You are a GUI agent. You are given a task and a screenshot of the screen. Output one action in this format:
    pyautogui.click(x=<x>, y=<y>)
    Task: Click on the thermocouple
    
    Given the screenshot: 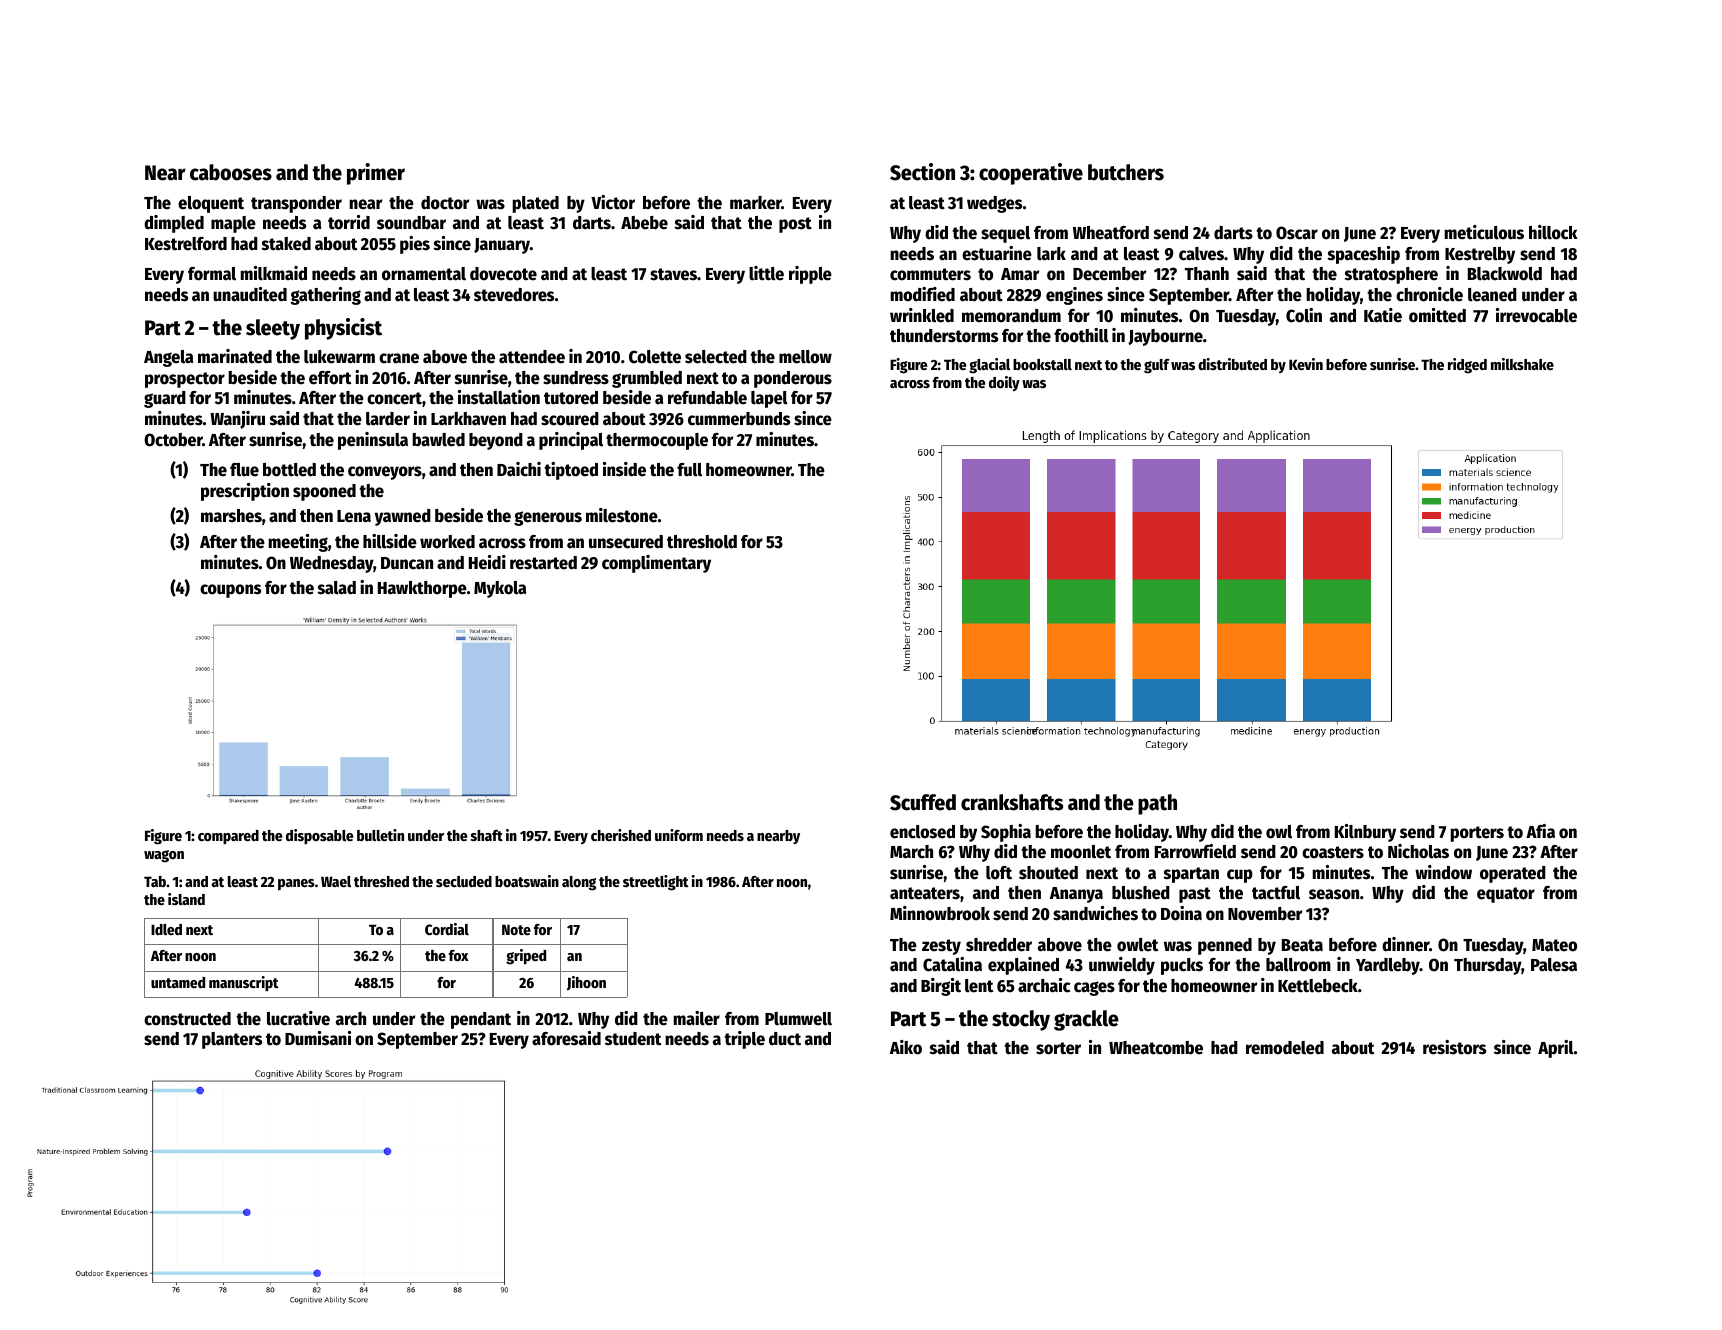 What is the action you would take?
    pyautogui.click(x=657, y=441)
